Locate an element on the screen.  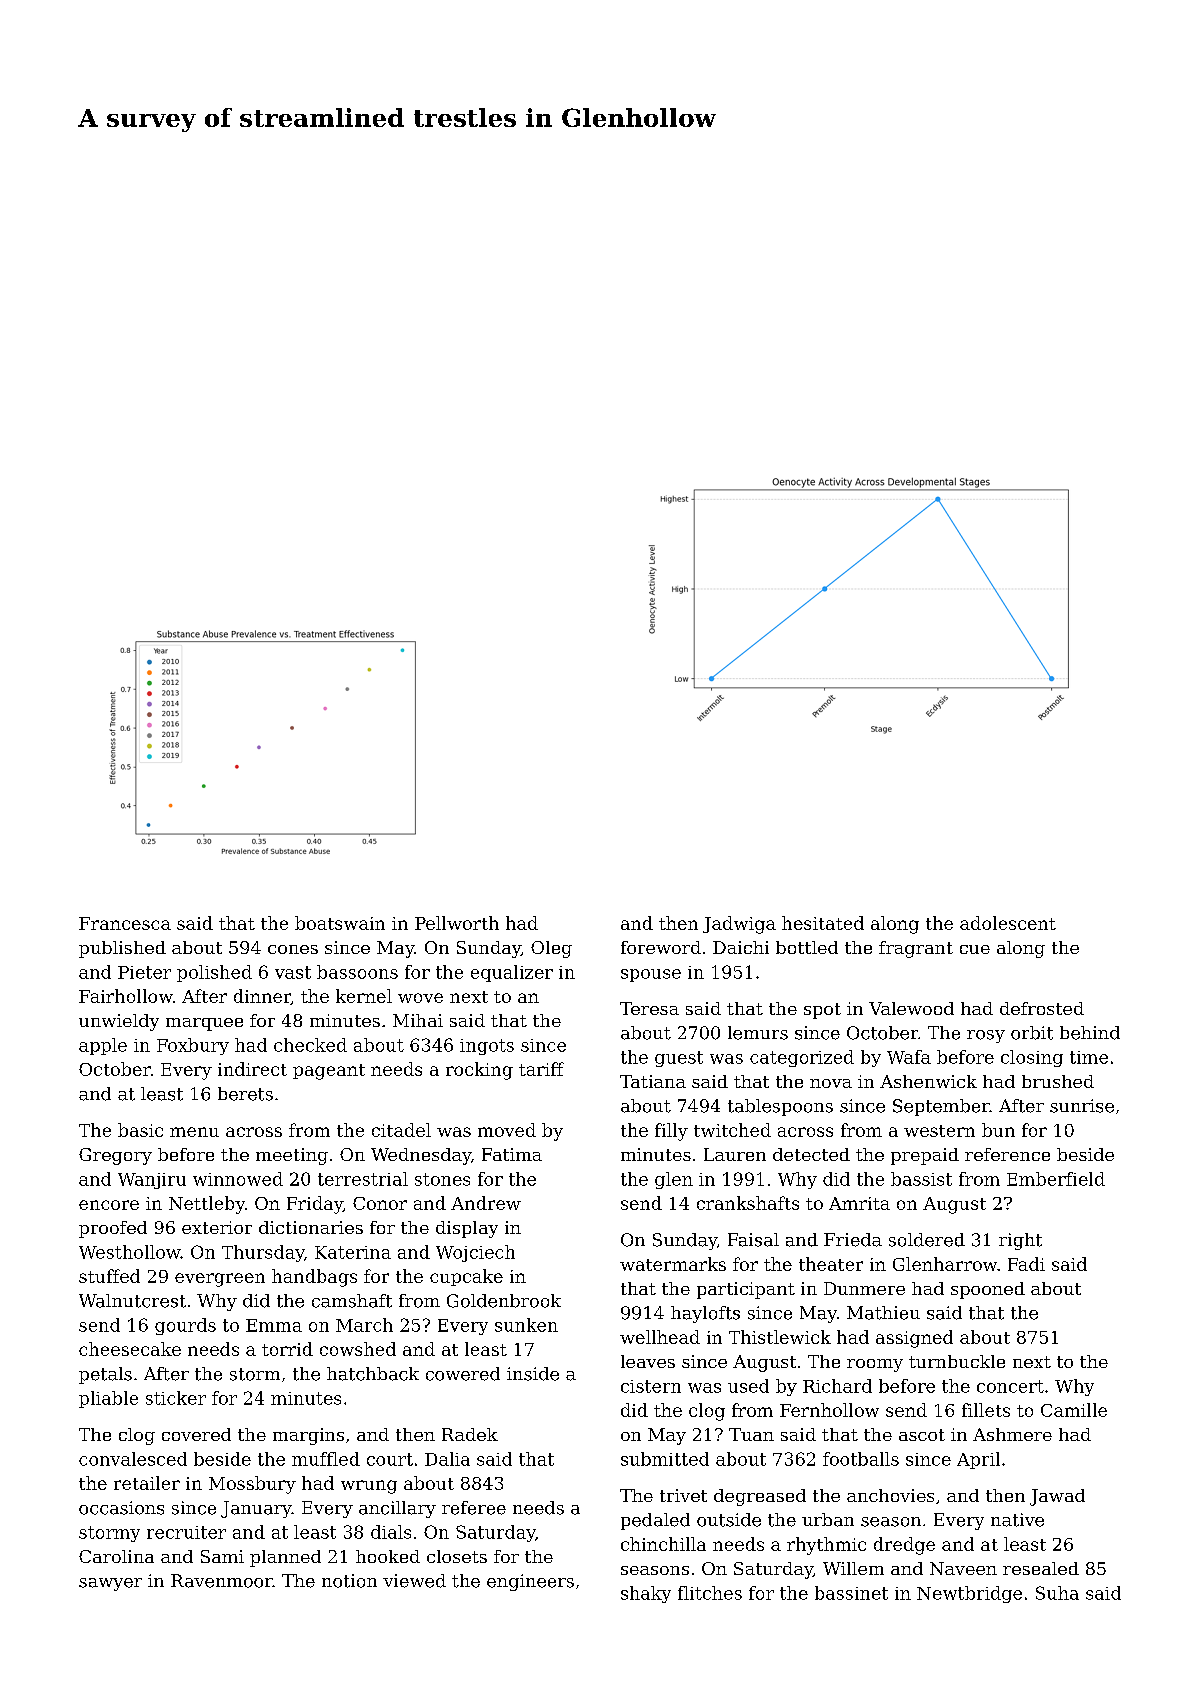
leaves is located at coordinates (648, 1361).
